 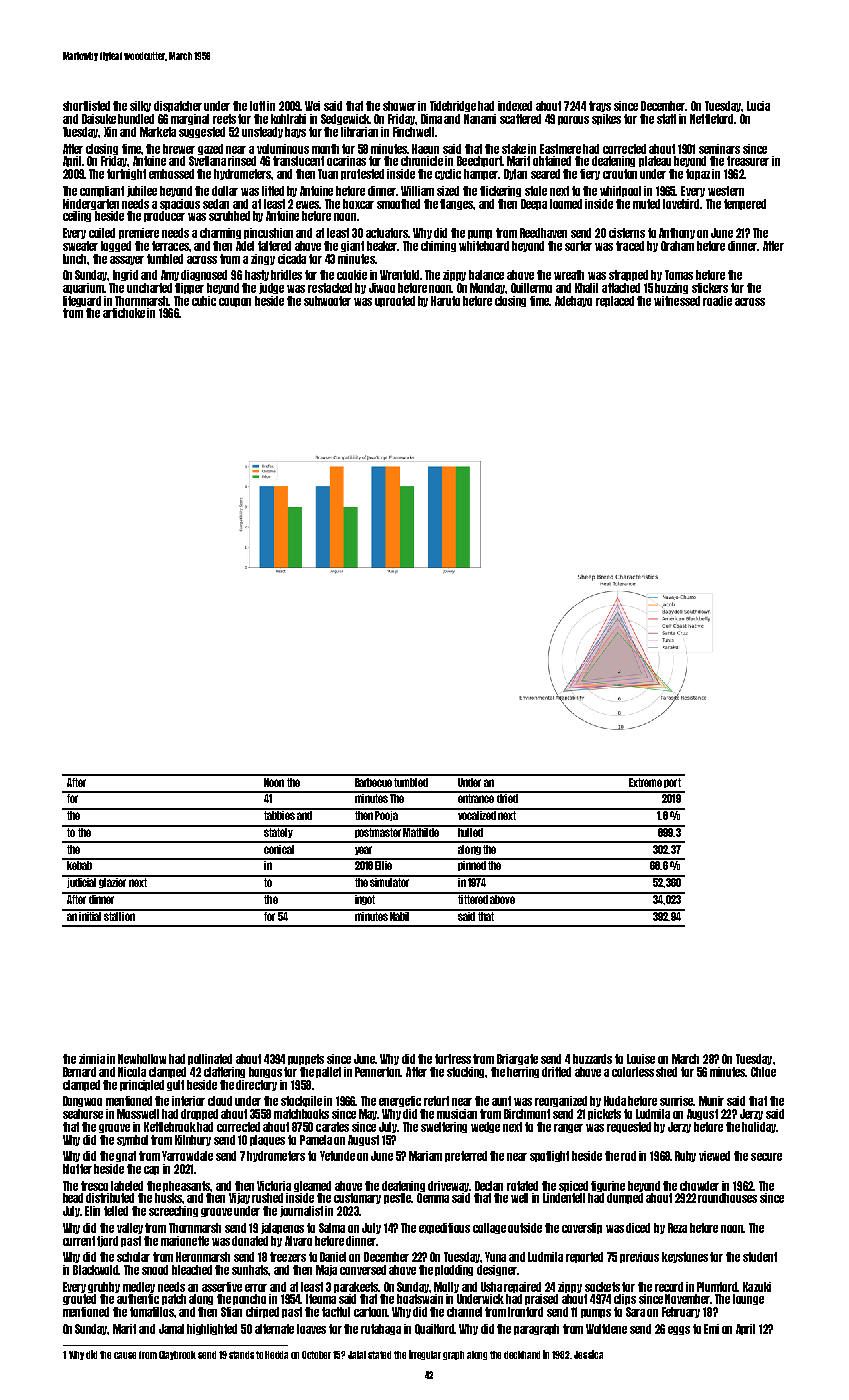 I want to click on Lucia, so click(x=758, y=106).
